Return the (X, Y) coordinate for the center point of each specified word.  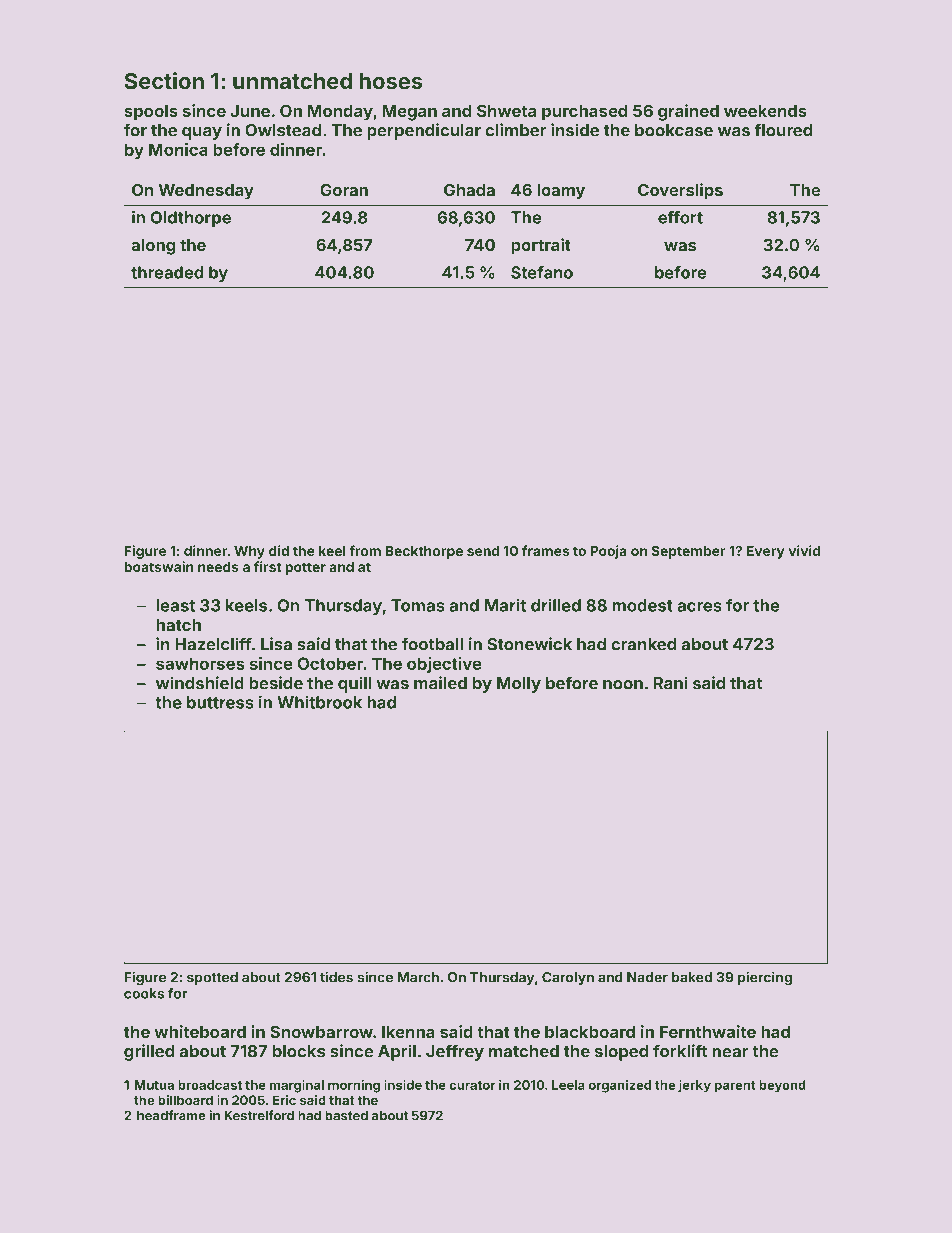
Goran (344, 190)
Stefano (542, 272)
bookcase (674, 130)
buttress (220, 702)
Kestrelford (259, 1115)
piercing (765, 978)
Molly (519, 685)
